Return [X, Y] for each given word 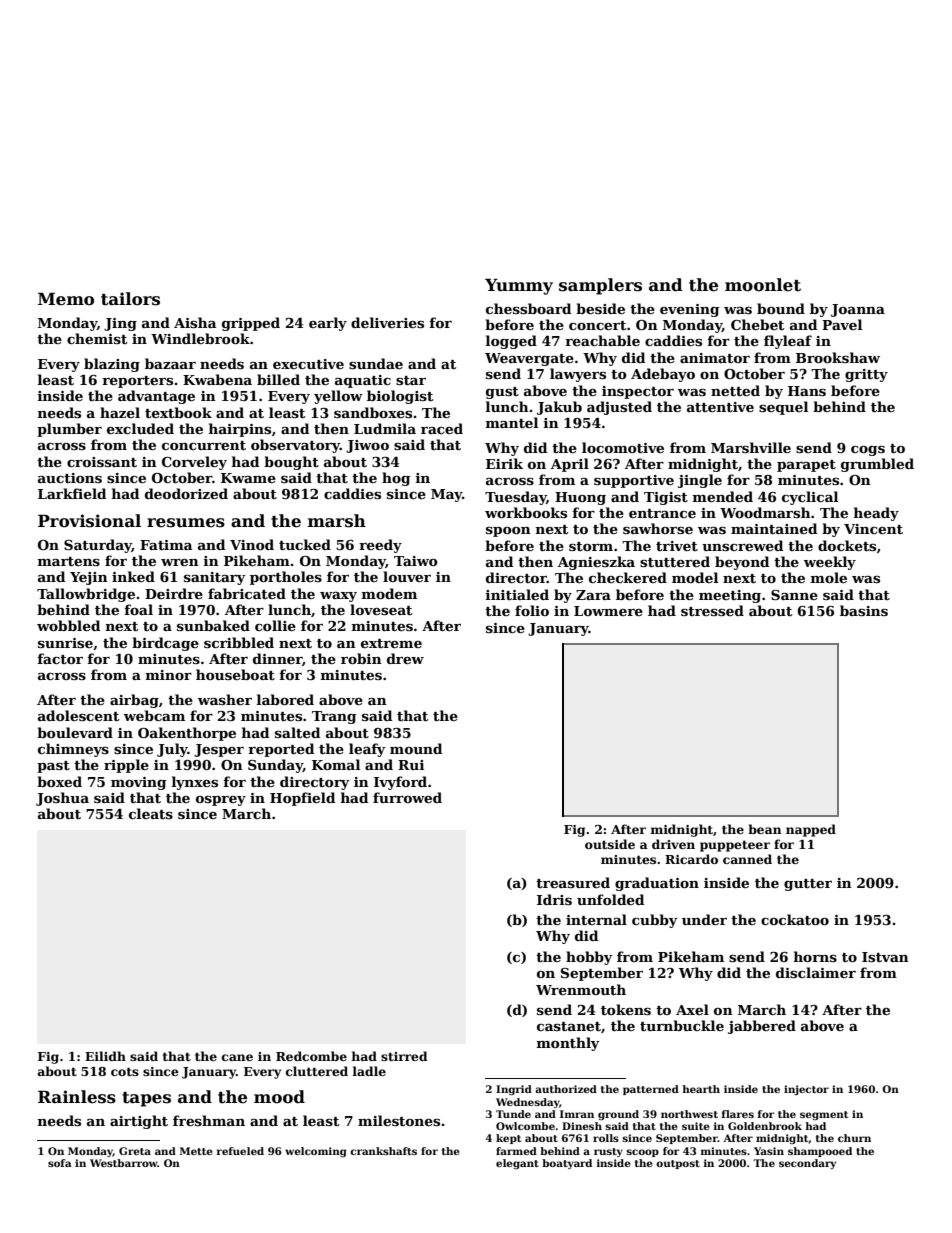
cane [237, 1057]
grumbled [877, 465]
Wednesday [528, 1103]
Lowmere [608, 611]
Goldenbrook [765, 1126]
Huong [580, 498]
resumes [186, 523]
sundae [376, 363]
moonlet [763, 285]
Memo [66, 299]
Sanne [794, 595]
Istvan [885, 957]
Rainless [77, 1097]
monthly [568, 1044]
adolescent [78, 715]
